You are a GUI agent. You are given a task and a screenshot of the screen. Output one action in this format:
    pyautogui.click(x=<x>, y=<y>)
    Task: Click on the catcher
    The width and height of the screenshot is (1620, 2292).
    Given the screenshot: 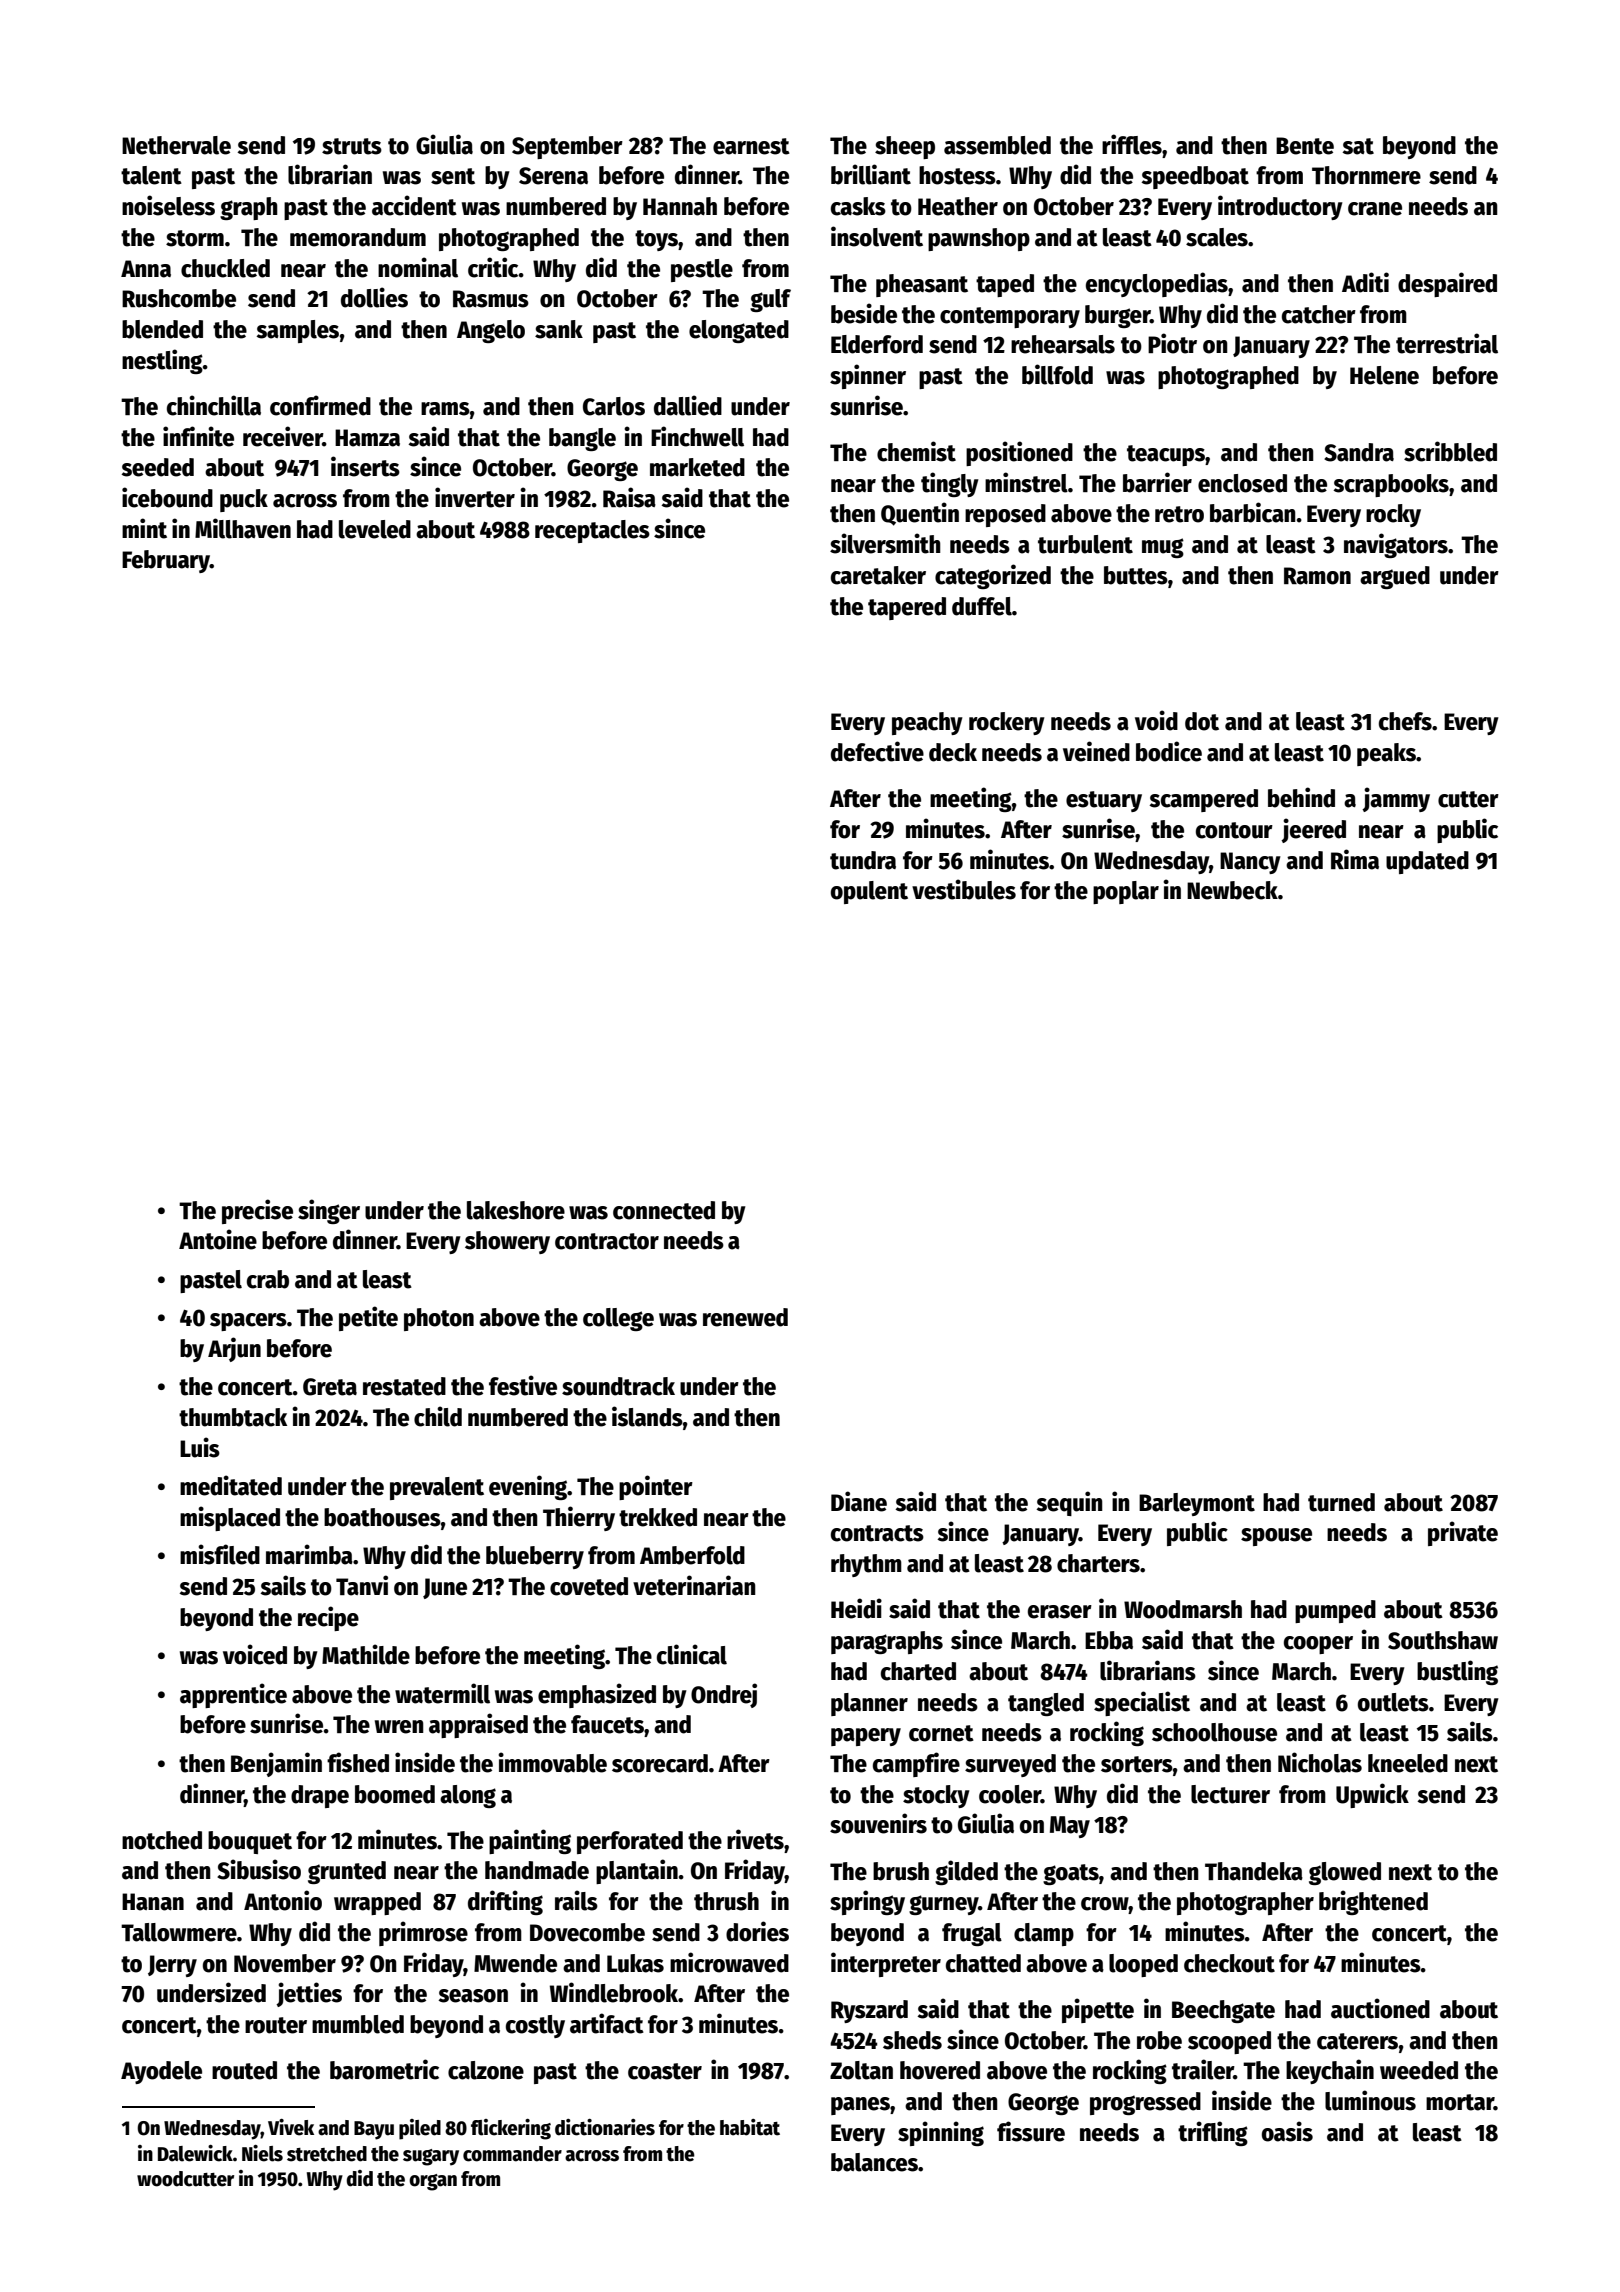 What is the action you would take?
    pyautogui.click(x=1319, y=314)
